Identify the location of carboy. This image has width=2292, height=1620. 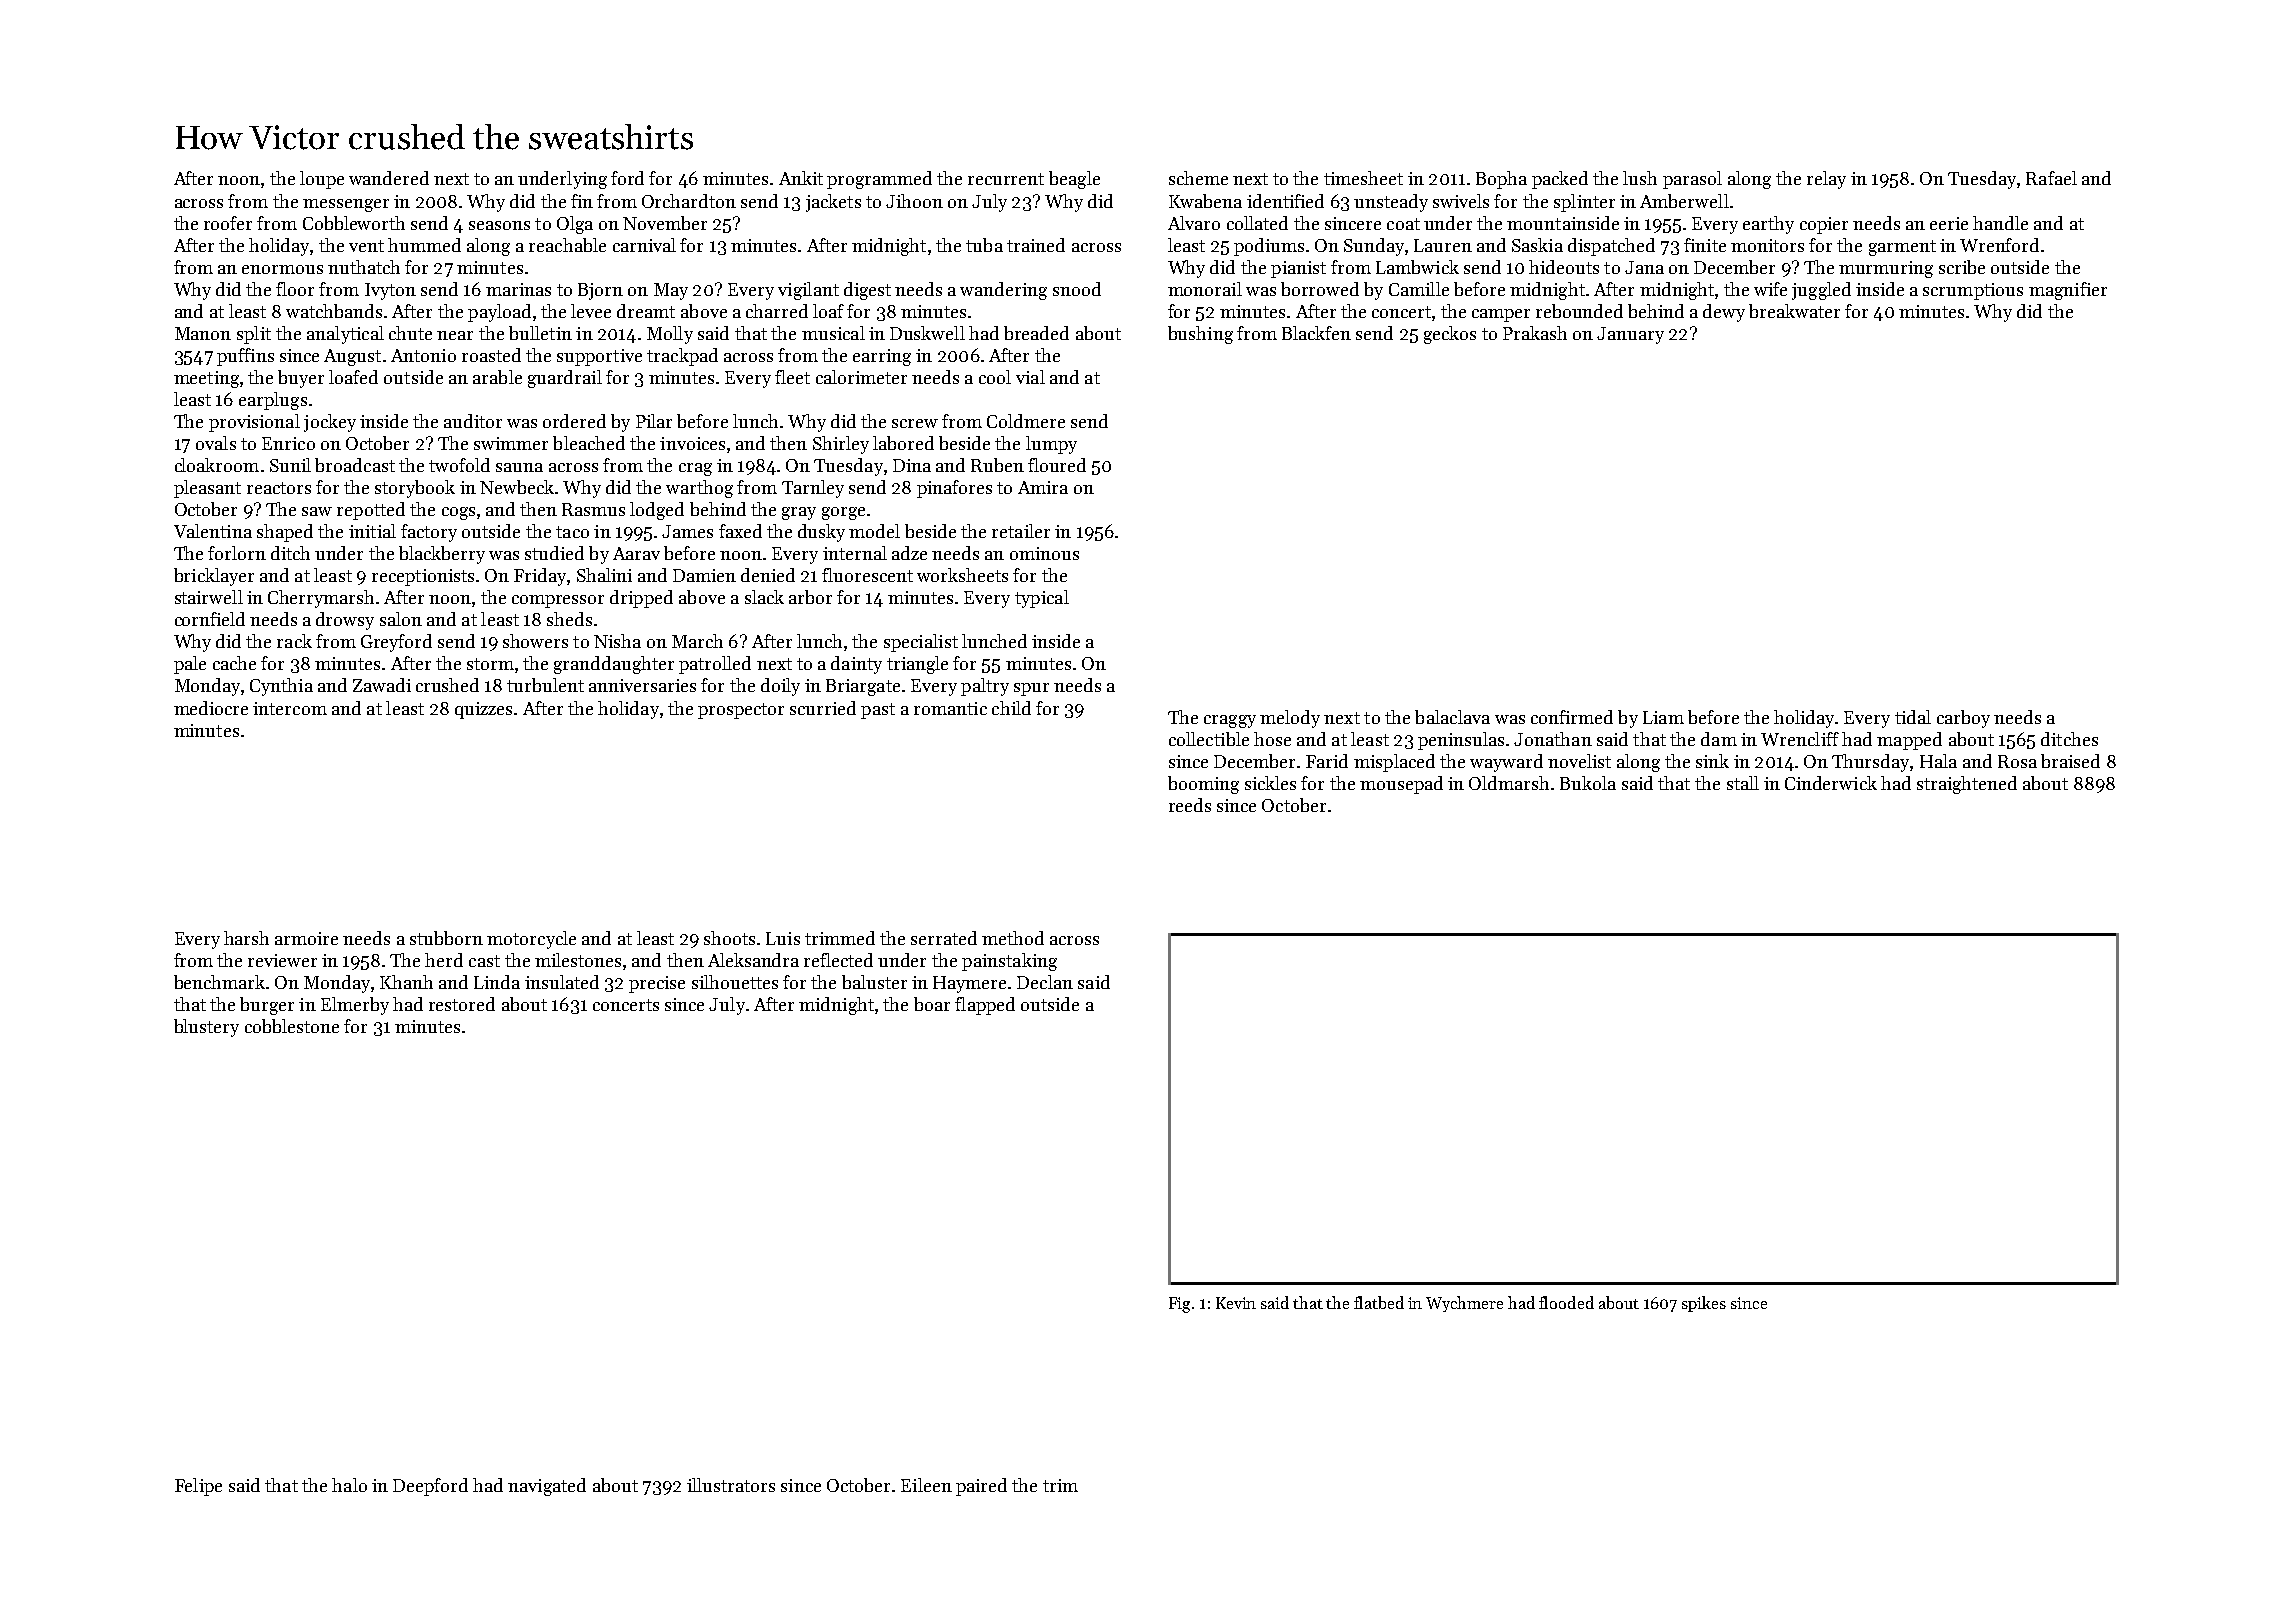
(1963, 719).
